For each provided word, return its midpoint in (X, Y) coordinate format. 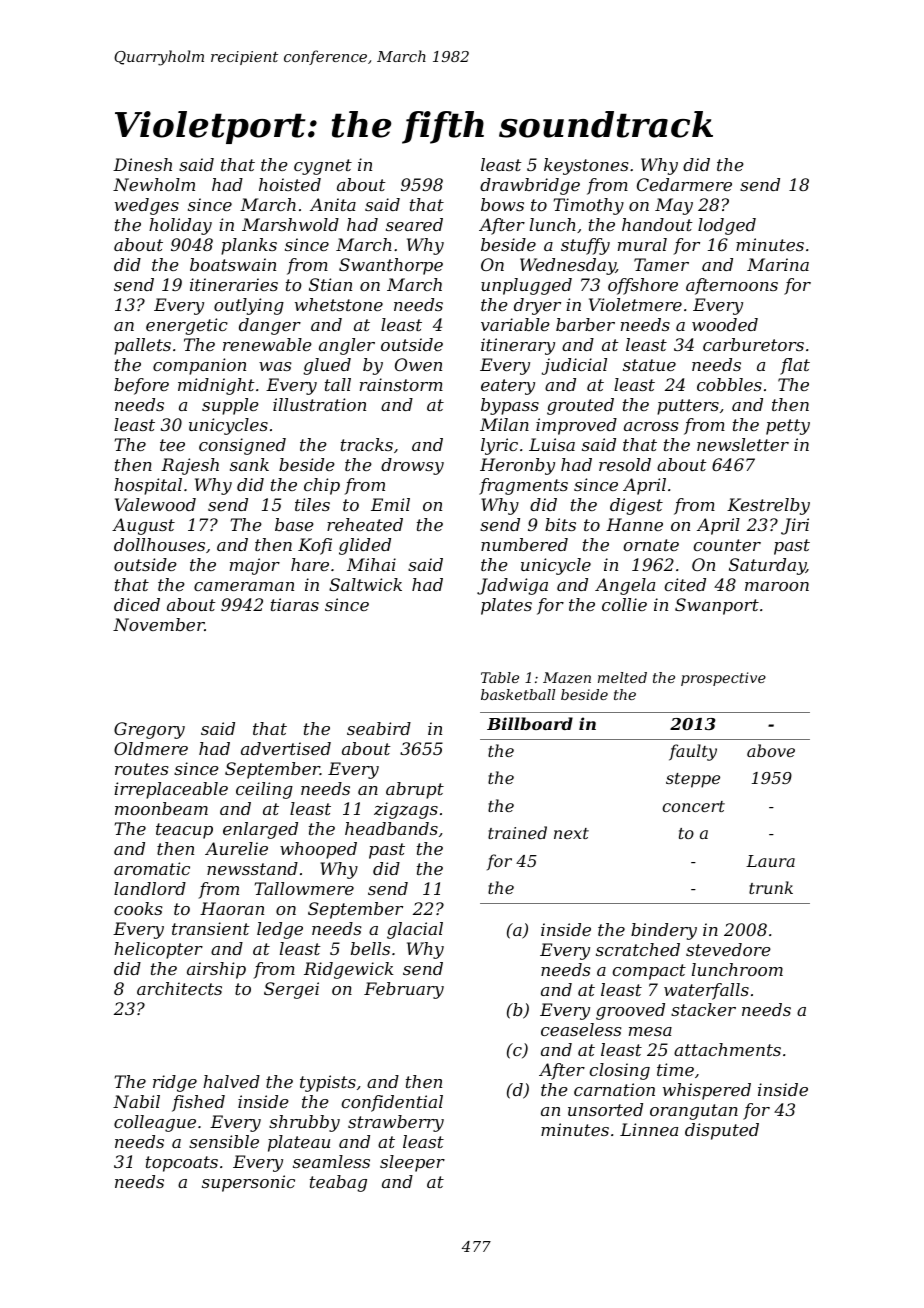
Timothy (588, 206)
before (141, 386)
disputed (722, 1131)
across (651, 426)
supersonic (248, 1183)
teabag (338, 1183)
